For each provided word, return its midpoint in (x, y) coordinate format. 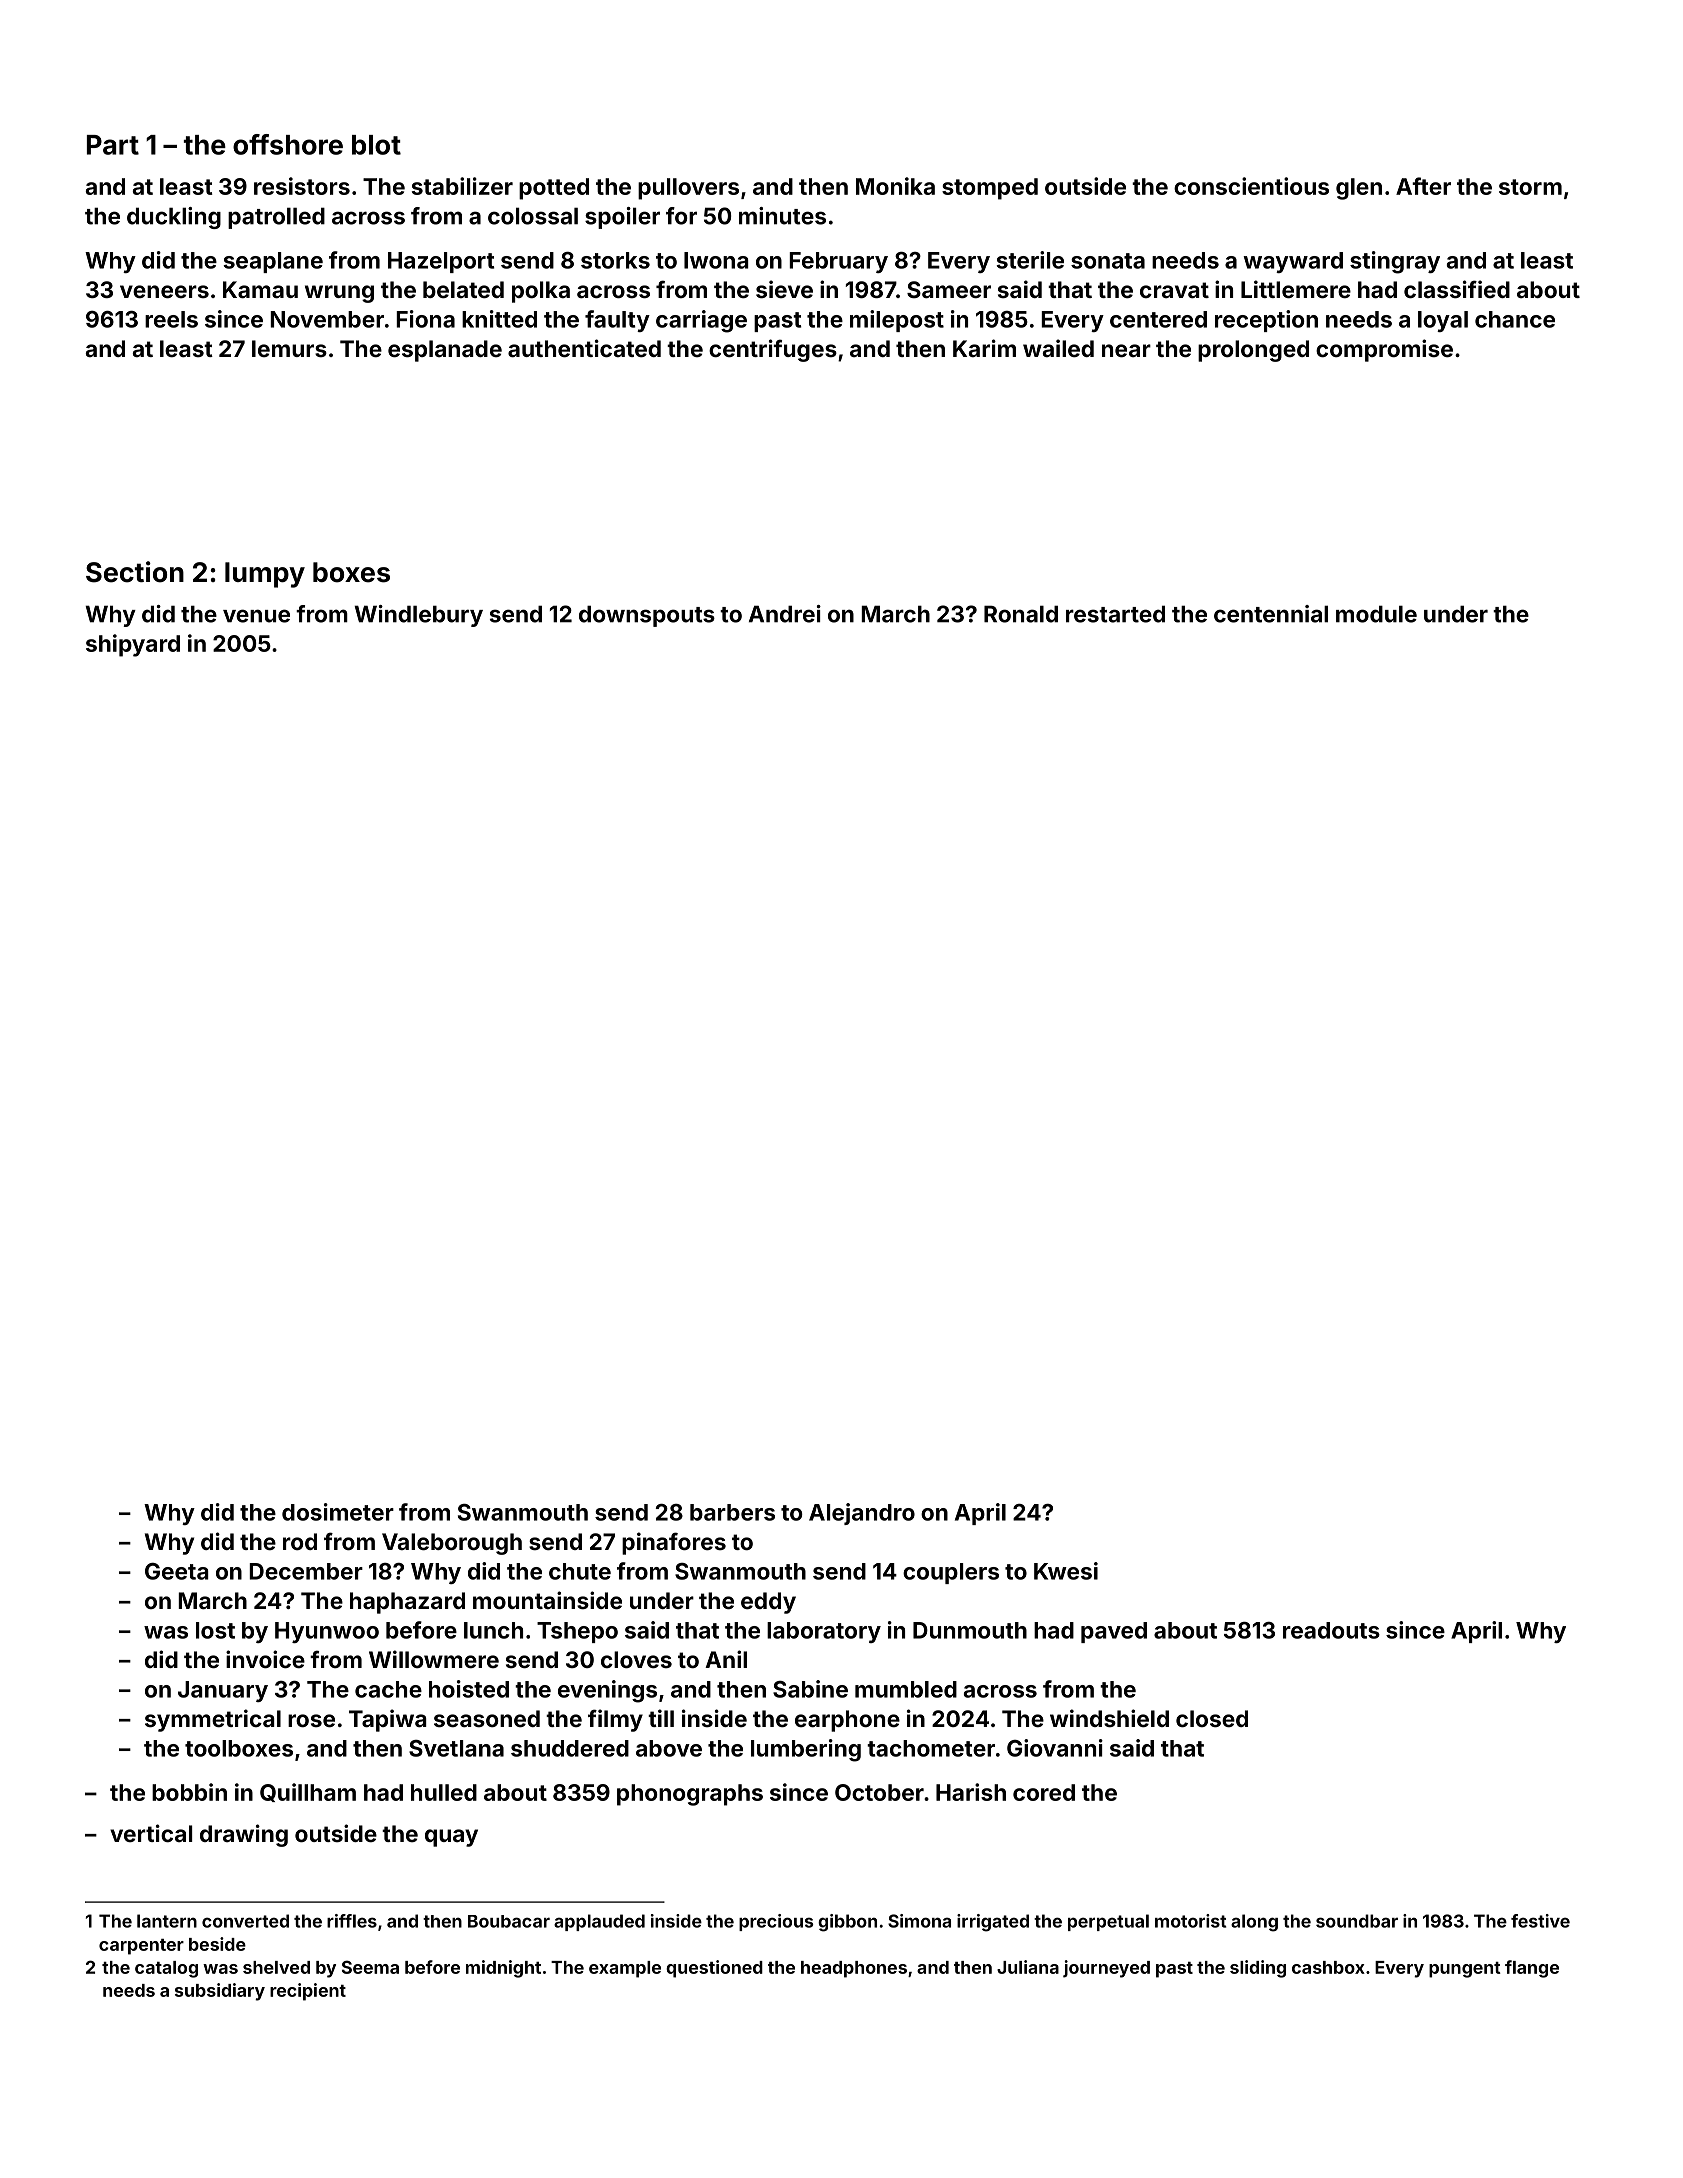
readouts (1331, 1630)
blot (376, 145)
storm (1530, 187)
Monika (895, 186)
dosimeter (338, 1512)
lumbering (806, 1750)
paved (1114, 1632)
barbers (732, 1512)
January (223, 1691)
